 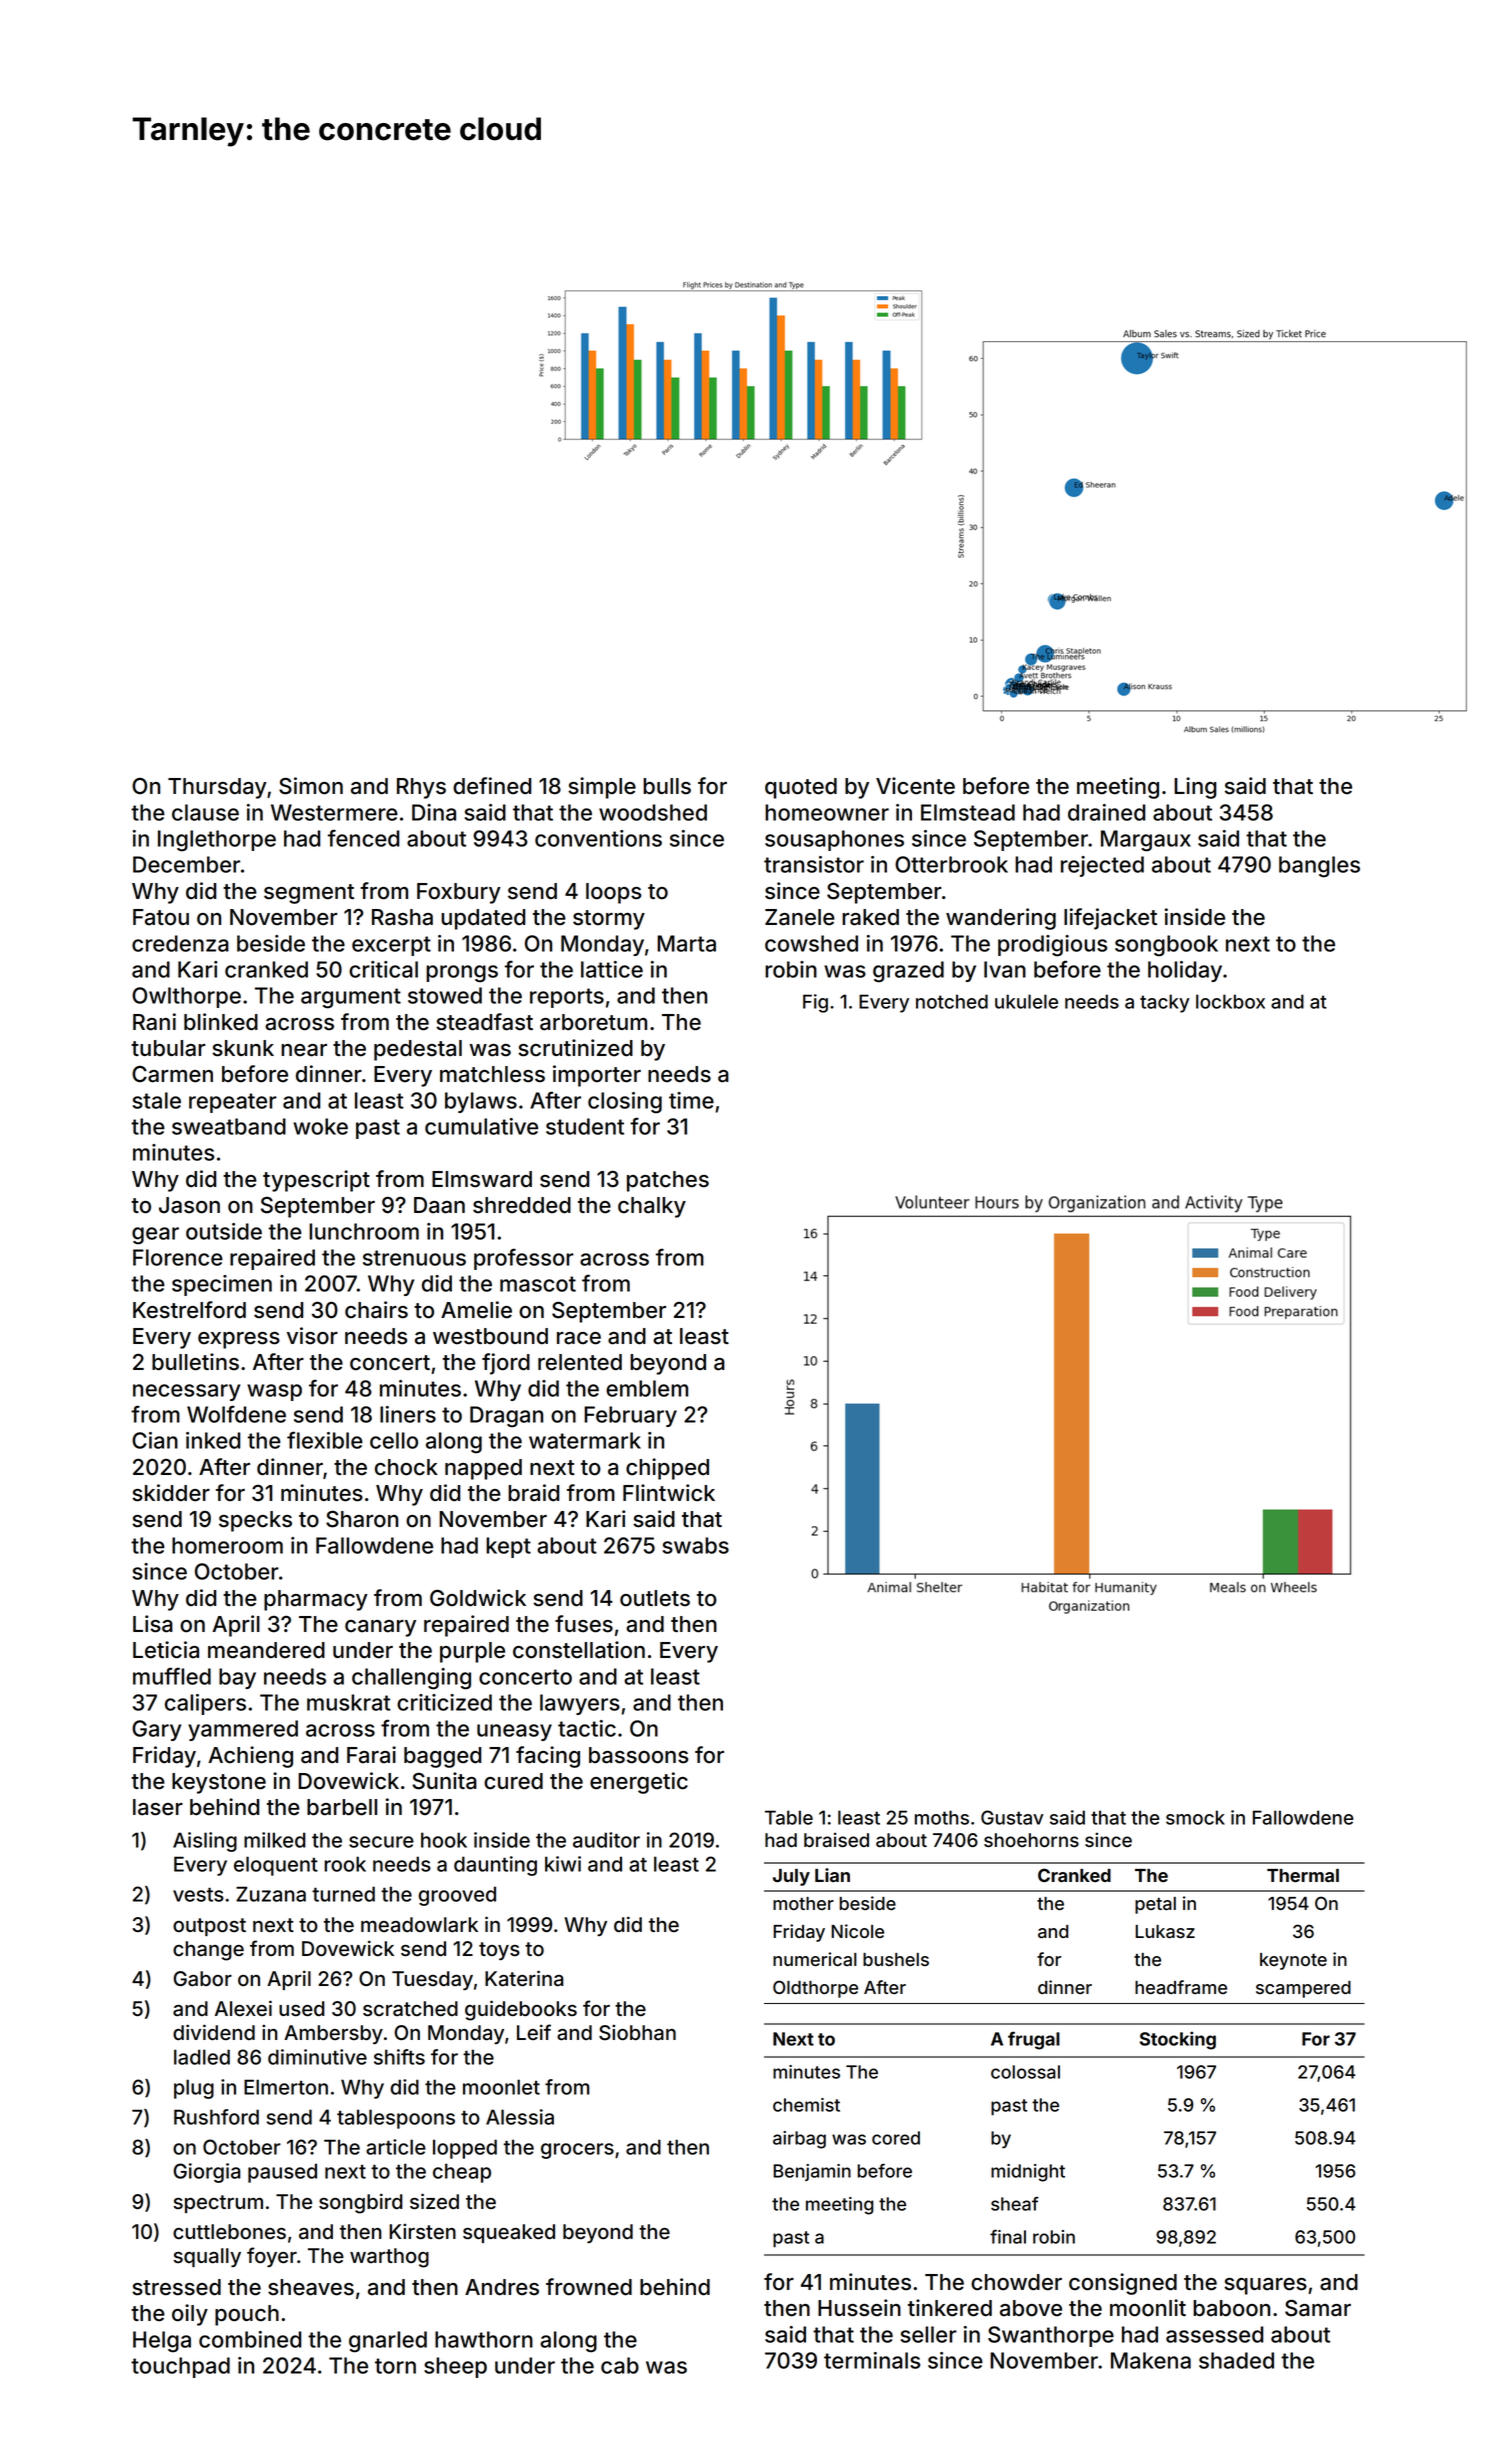 What do you see at coordinates (655, 1598) in the page?
I see `outlets` at bounding box center [655, 1598].
